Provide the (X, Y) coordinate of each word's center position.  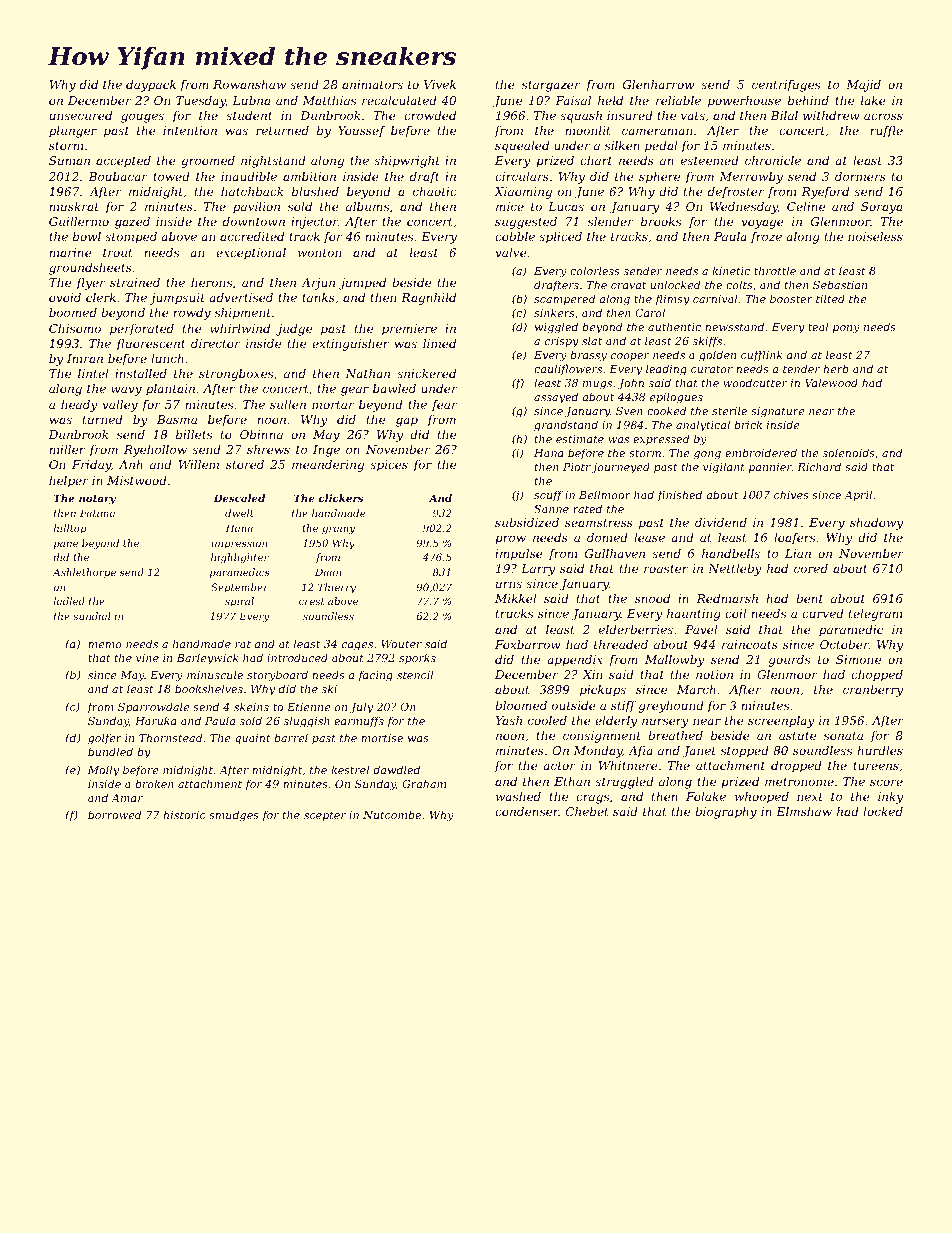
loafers (794, 539)
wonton (319, 253)
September (240, 588)
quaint (252, 739)
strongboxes (236, 375)
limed (439, 343)
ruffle (886, 132)
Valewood (831, 382)
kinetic (731, 270)
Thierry (337, 588)
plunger (73, 132)
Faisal (573, 100)
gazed (132, 223)
